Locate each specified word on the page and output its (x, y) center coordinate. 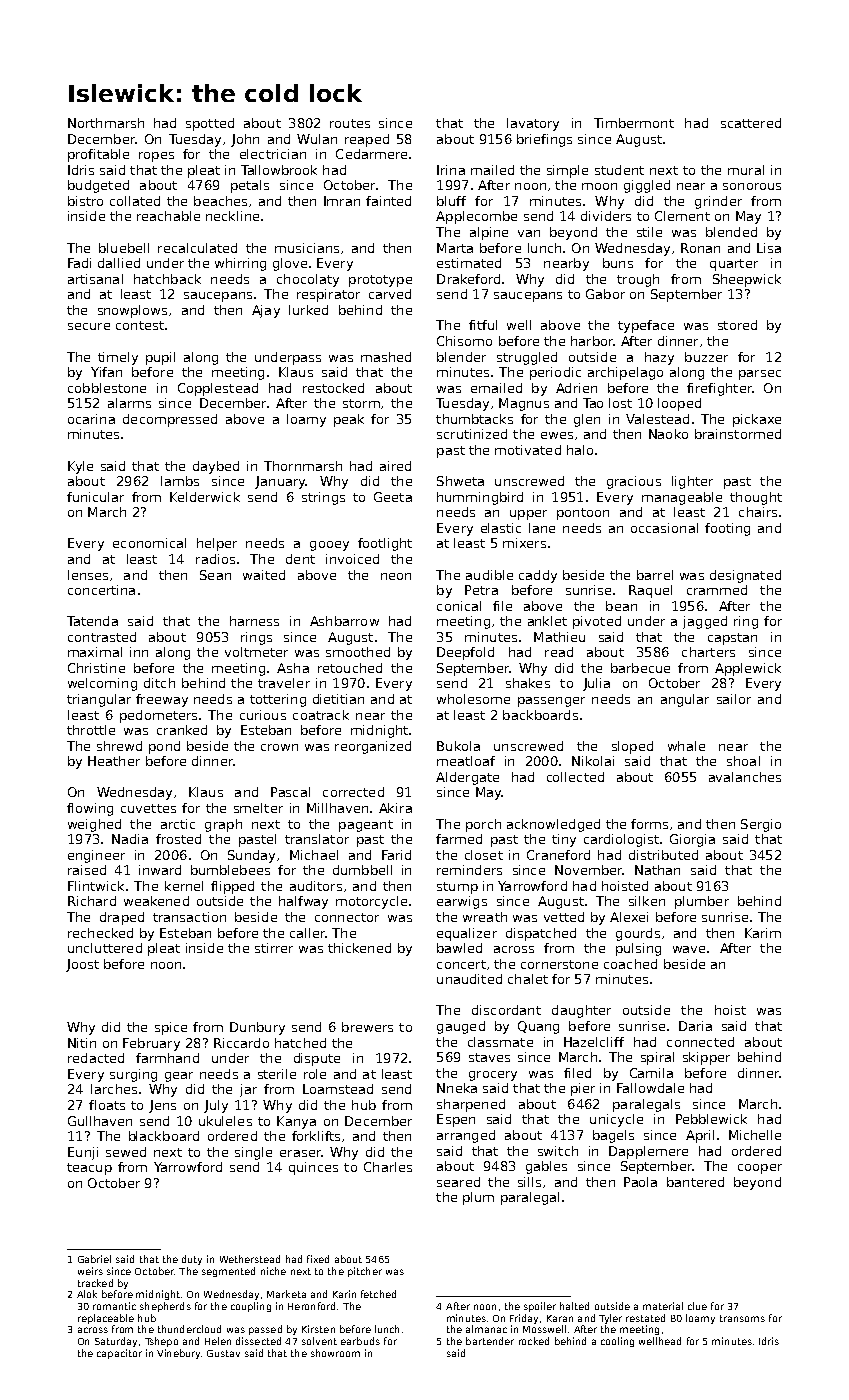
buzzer (706, 357)
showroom (335, 1353)
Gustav (223, 1353)
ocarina (91, 419)
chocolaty (308, 280)
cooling (617, 1342)
